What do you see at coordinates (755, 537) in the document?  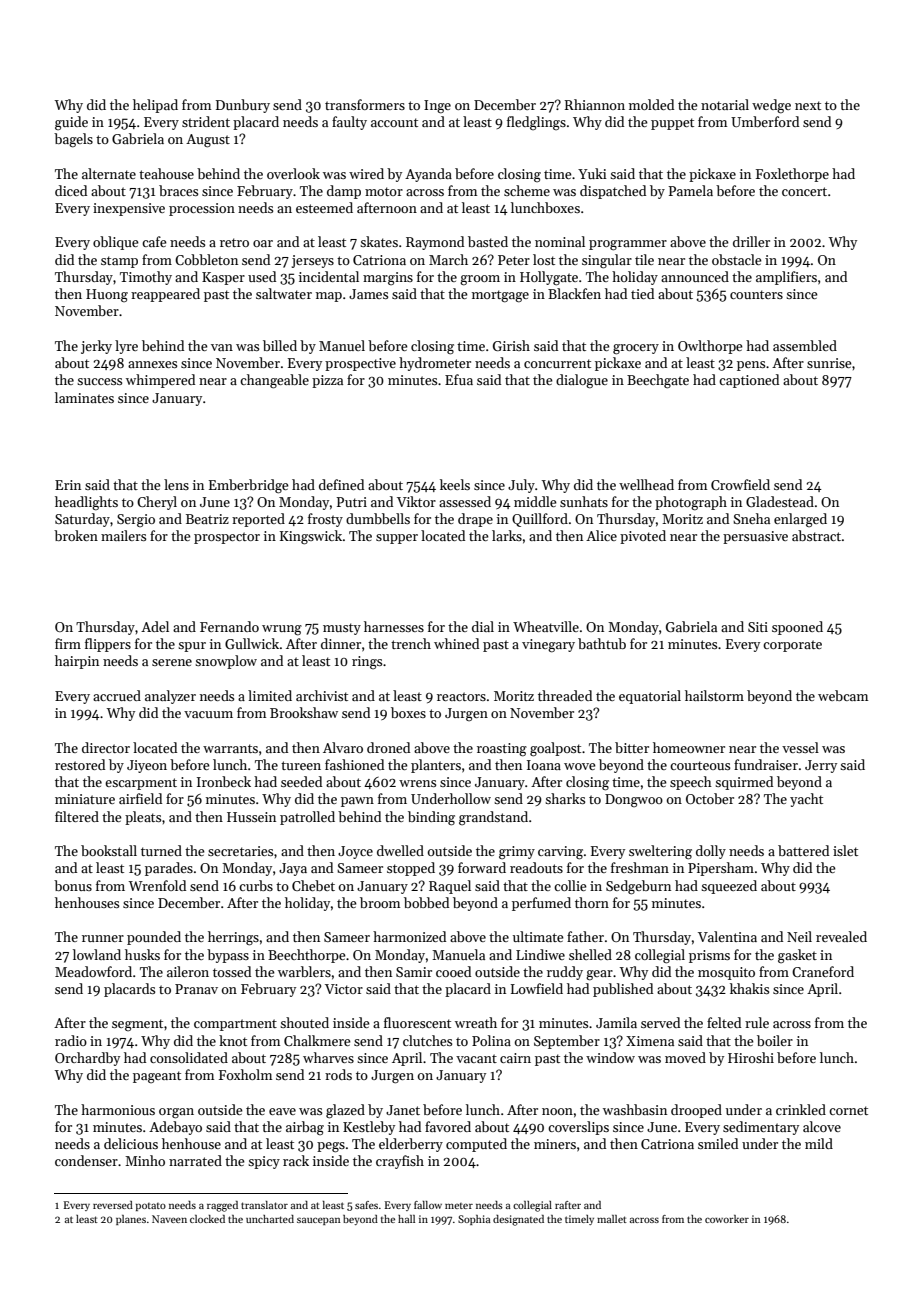 I see `persuasive` at bounding box center [755, 537].
